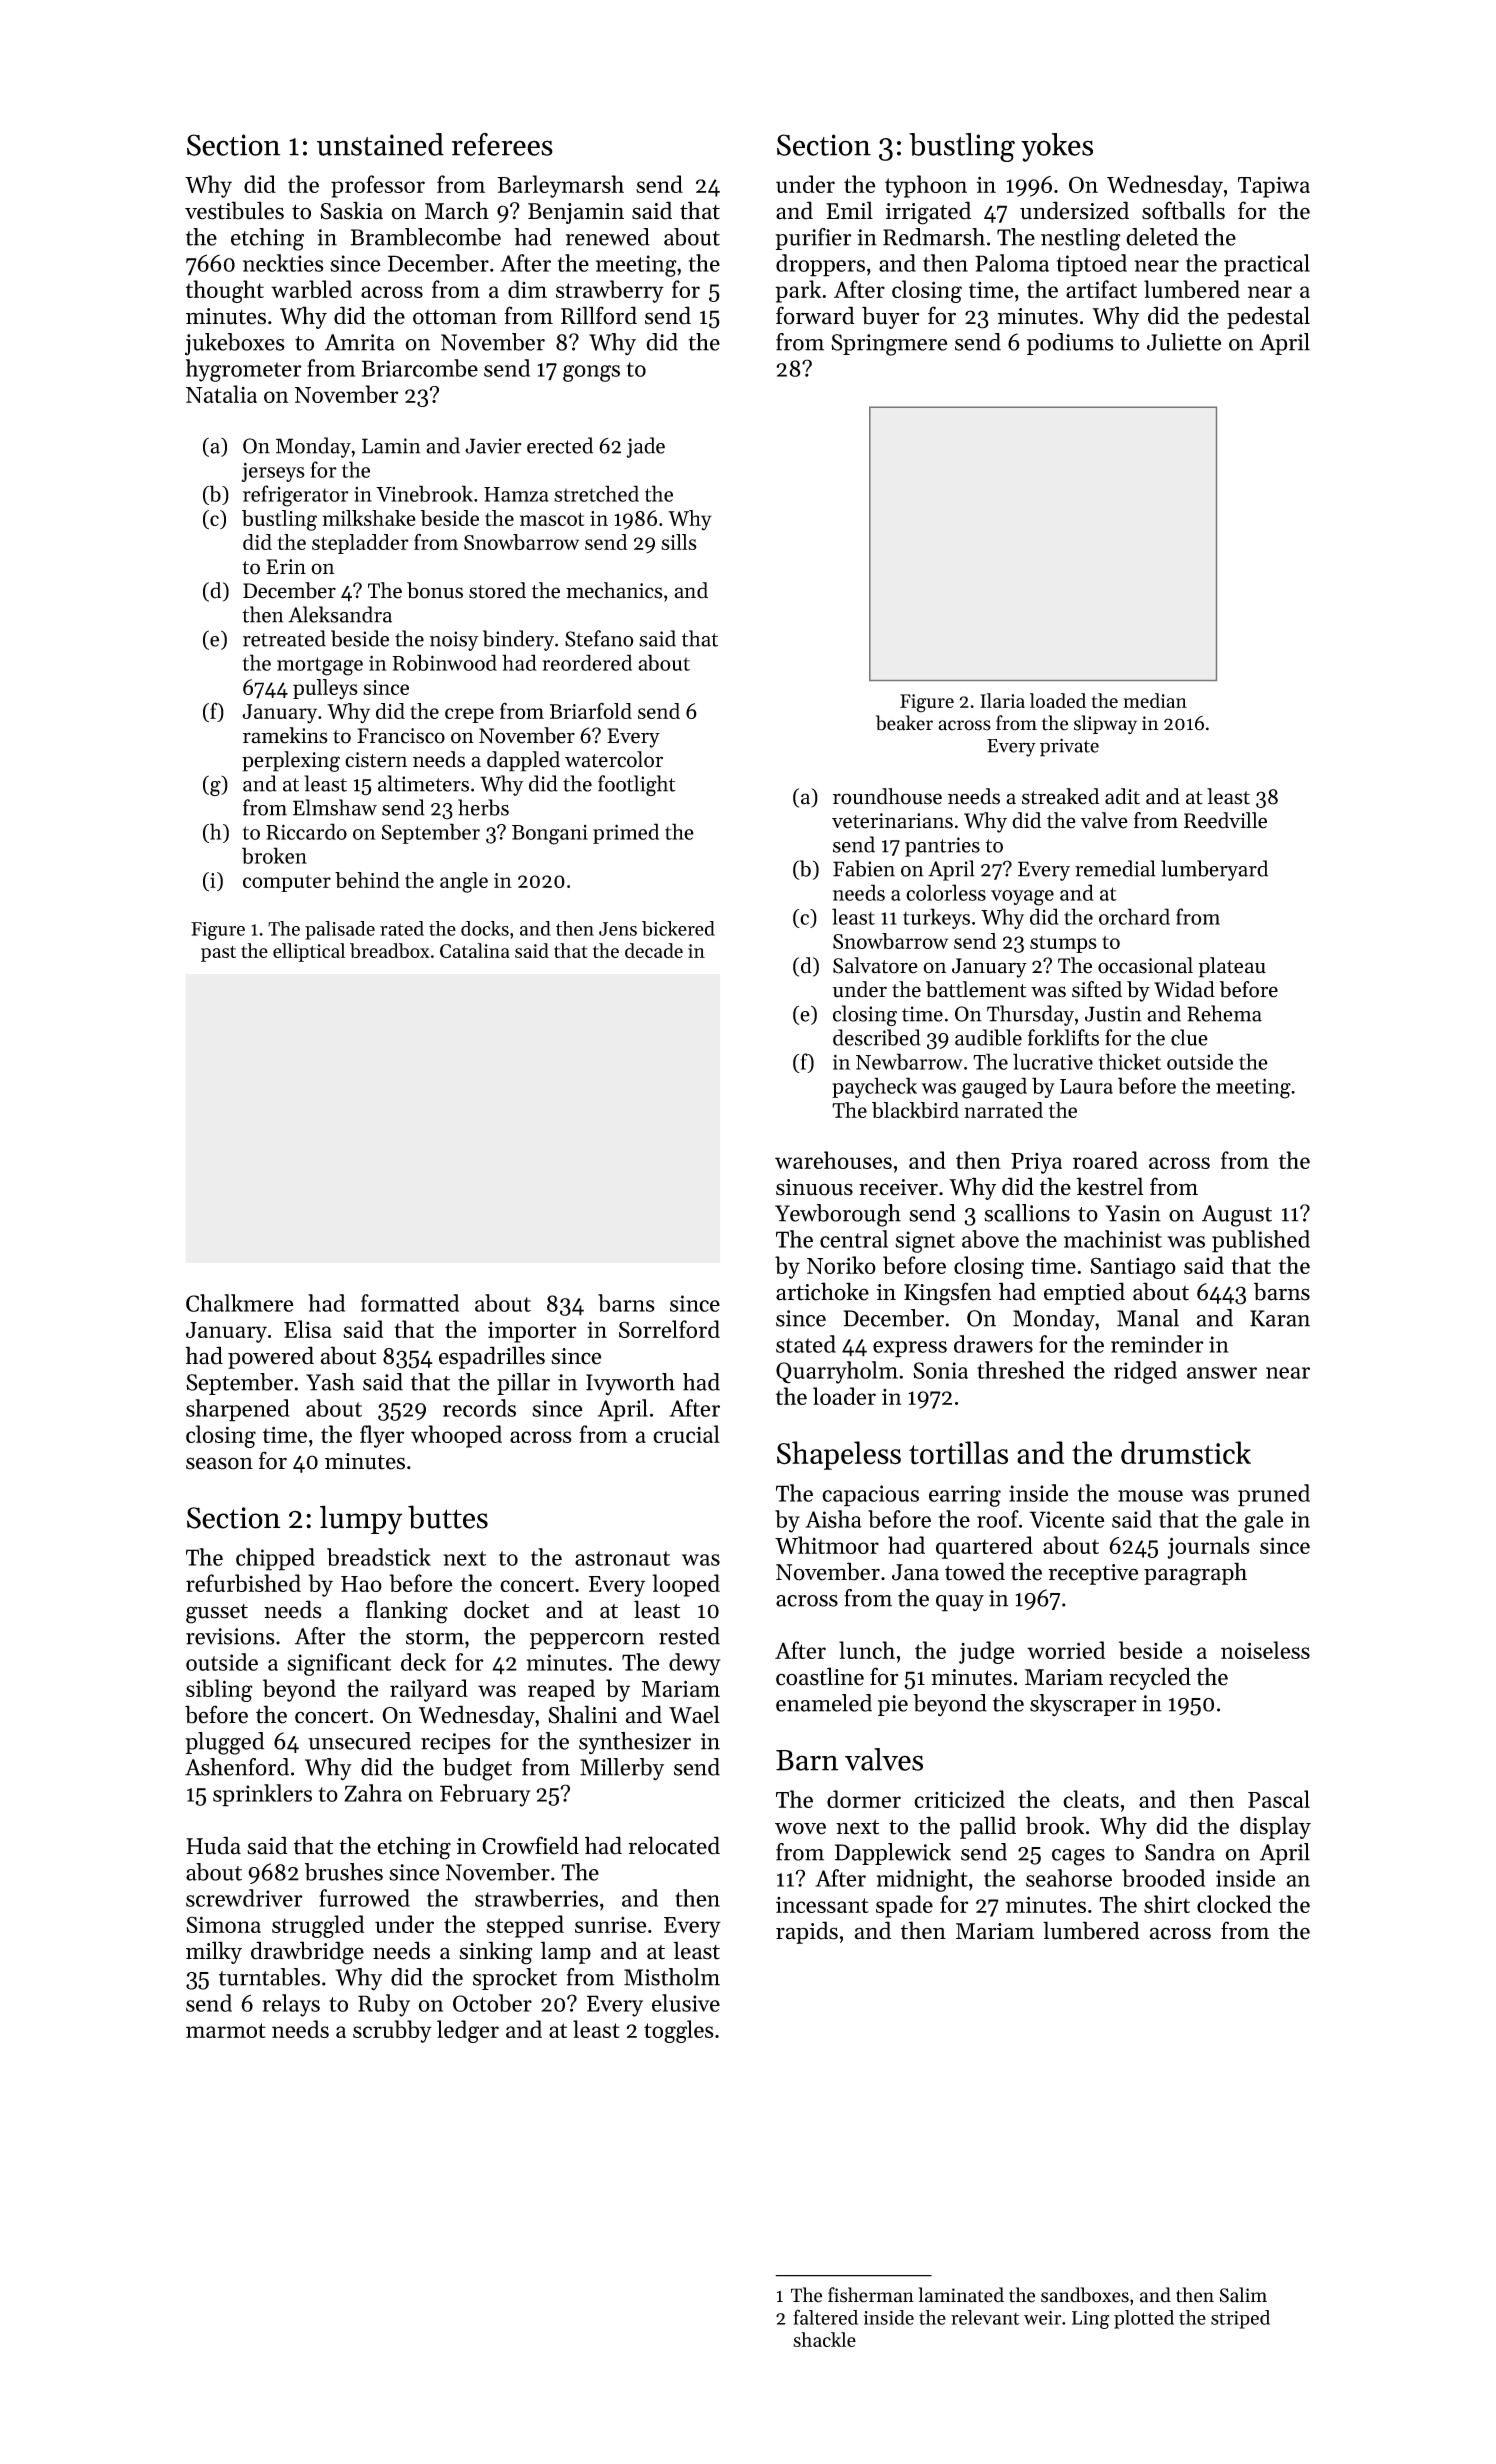  I want to click on Karan, so click(1280, 1318).
